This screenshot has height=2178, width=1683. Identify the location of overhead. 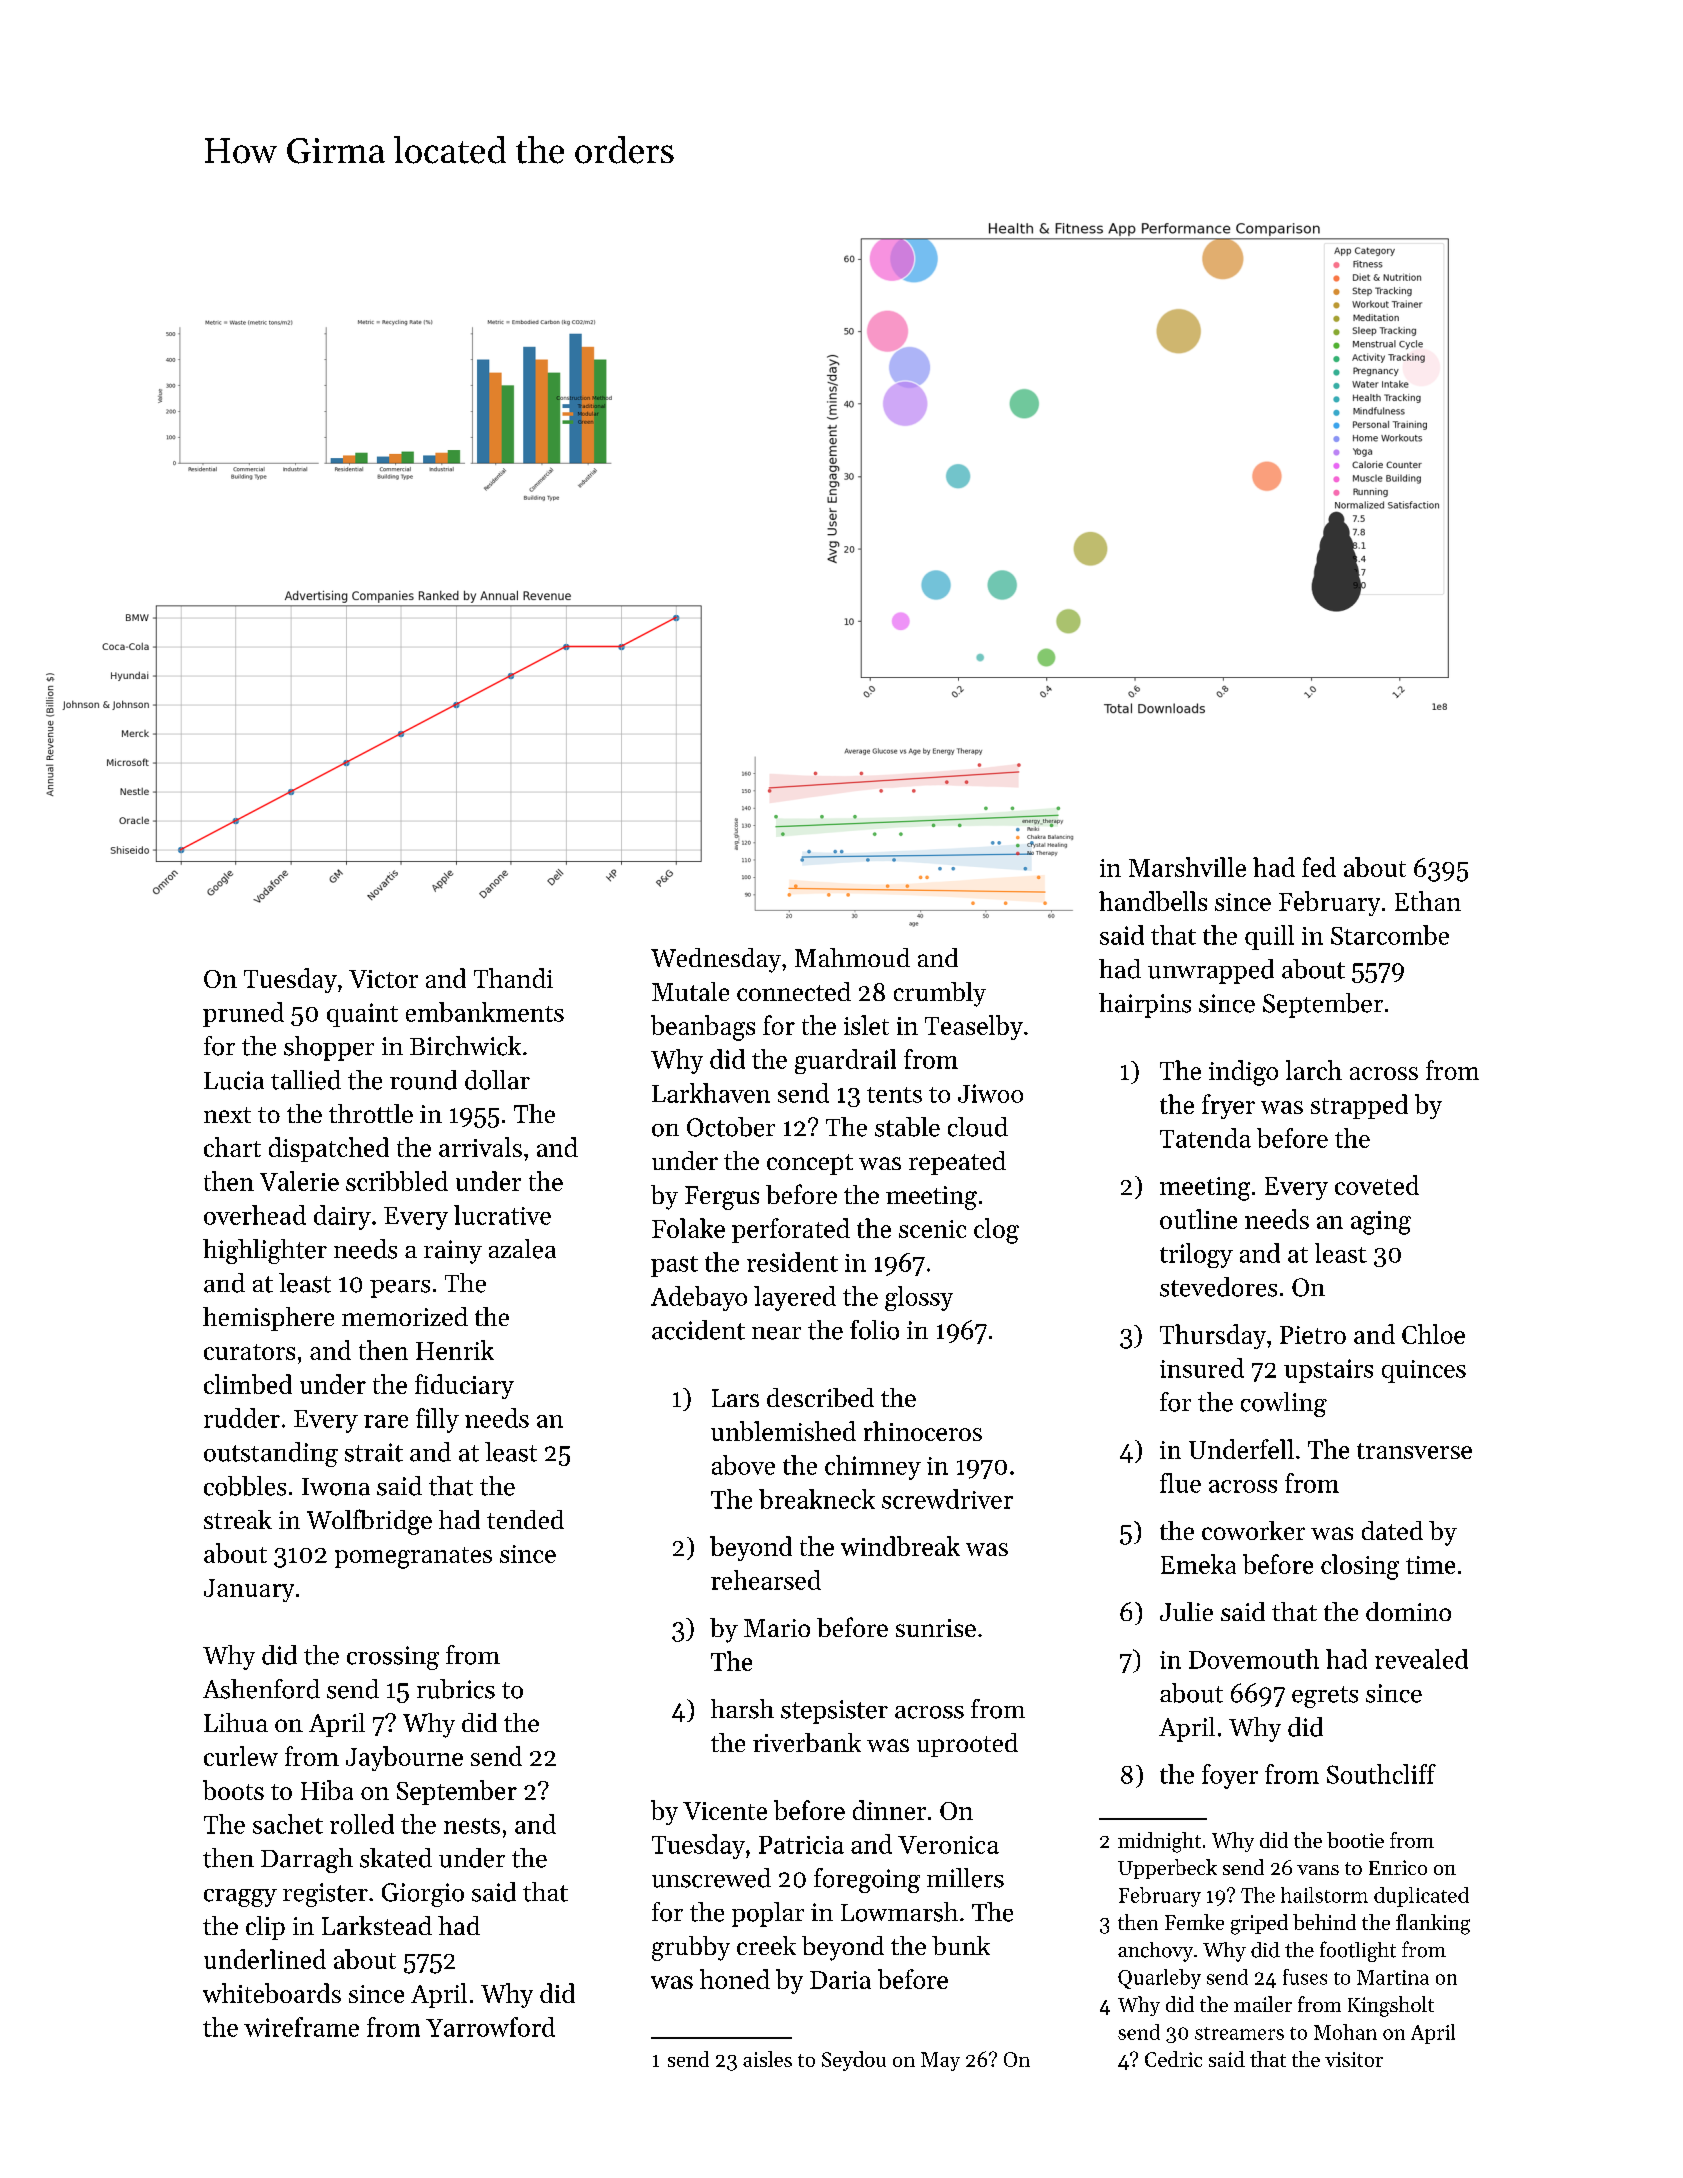
(255, 1215).
